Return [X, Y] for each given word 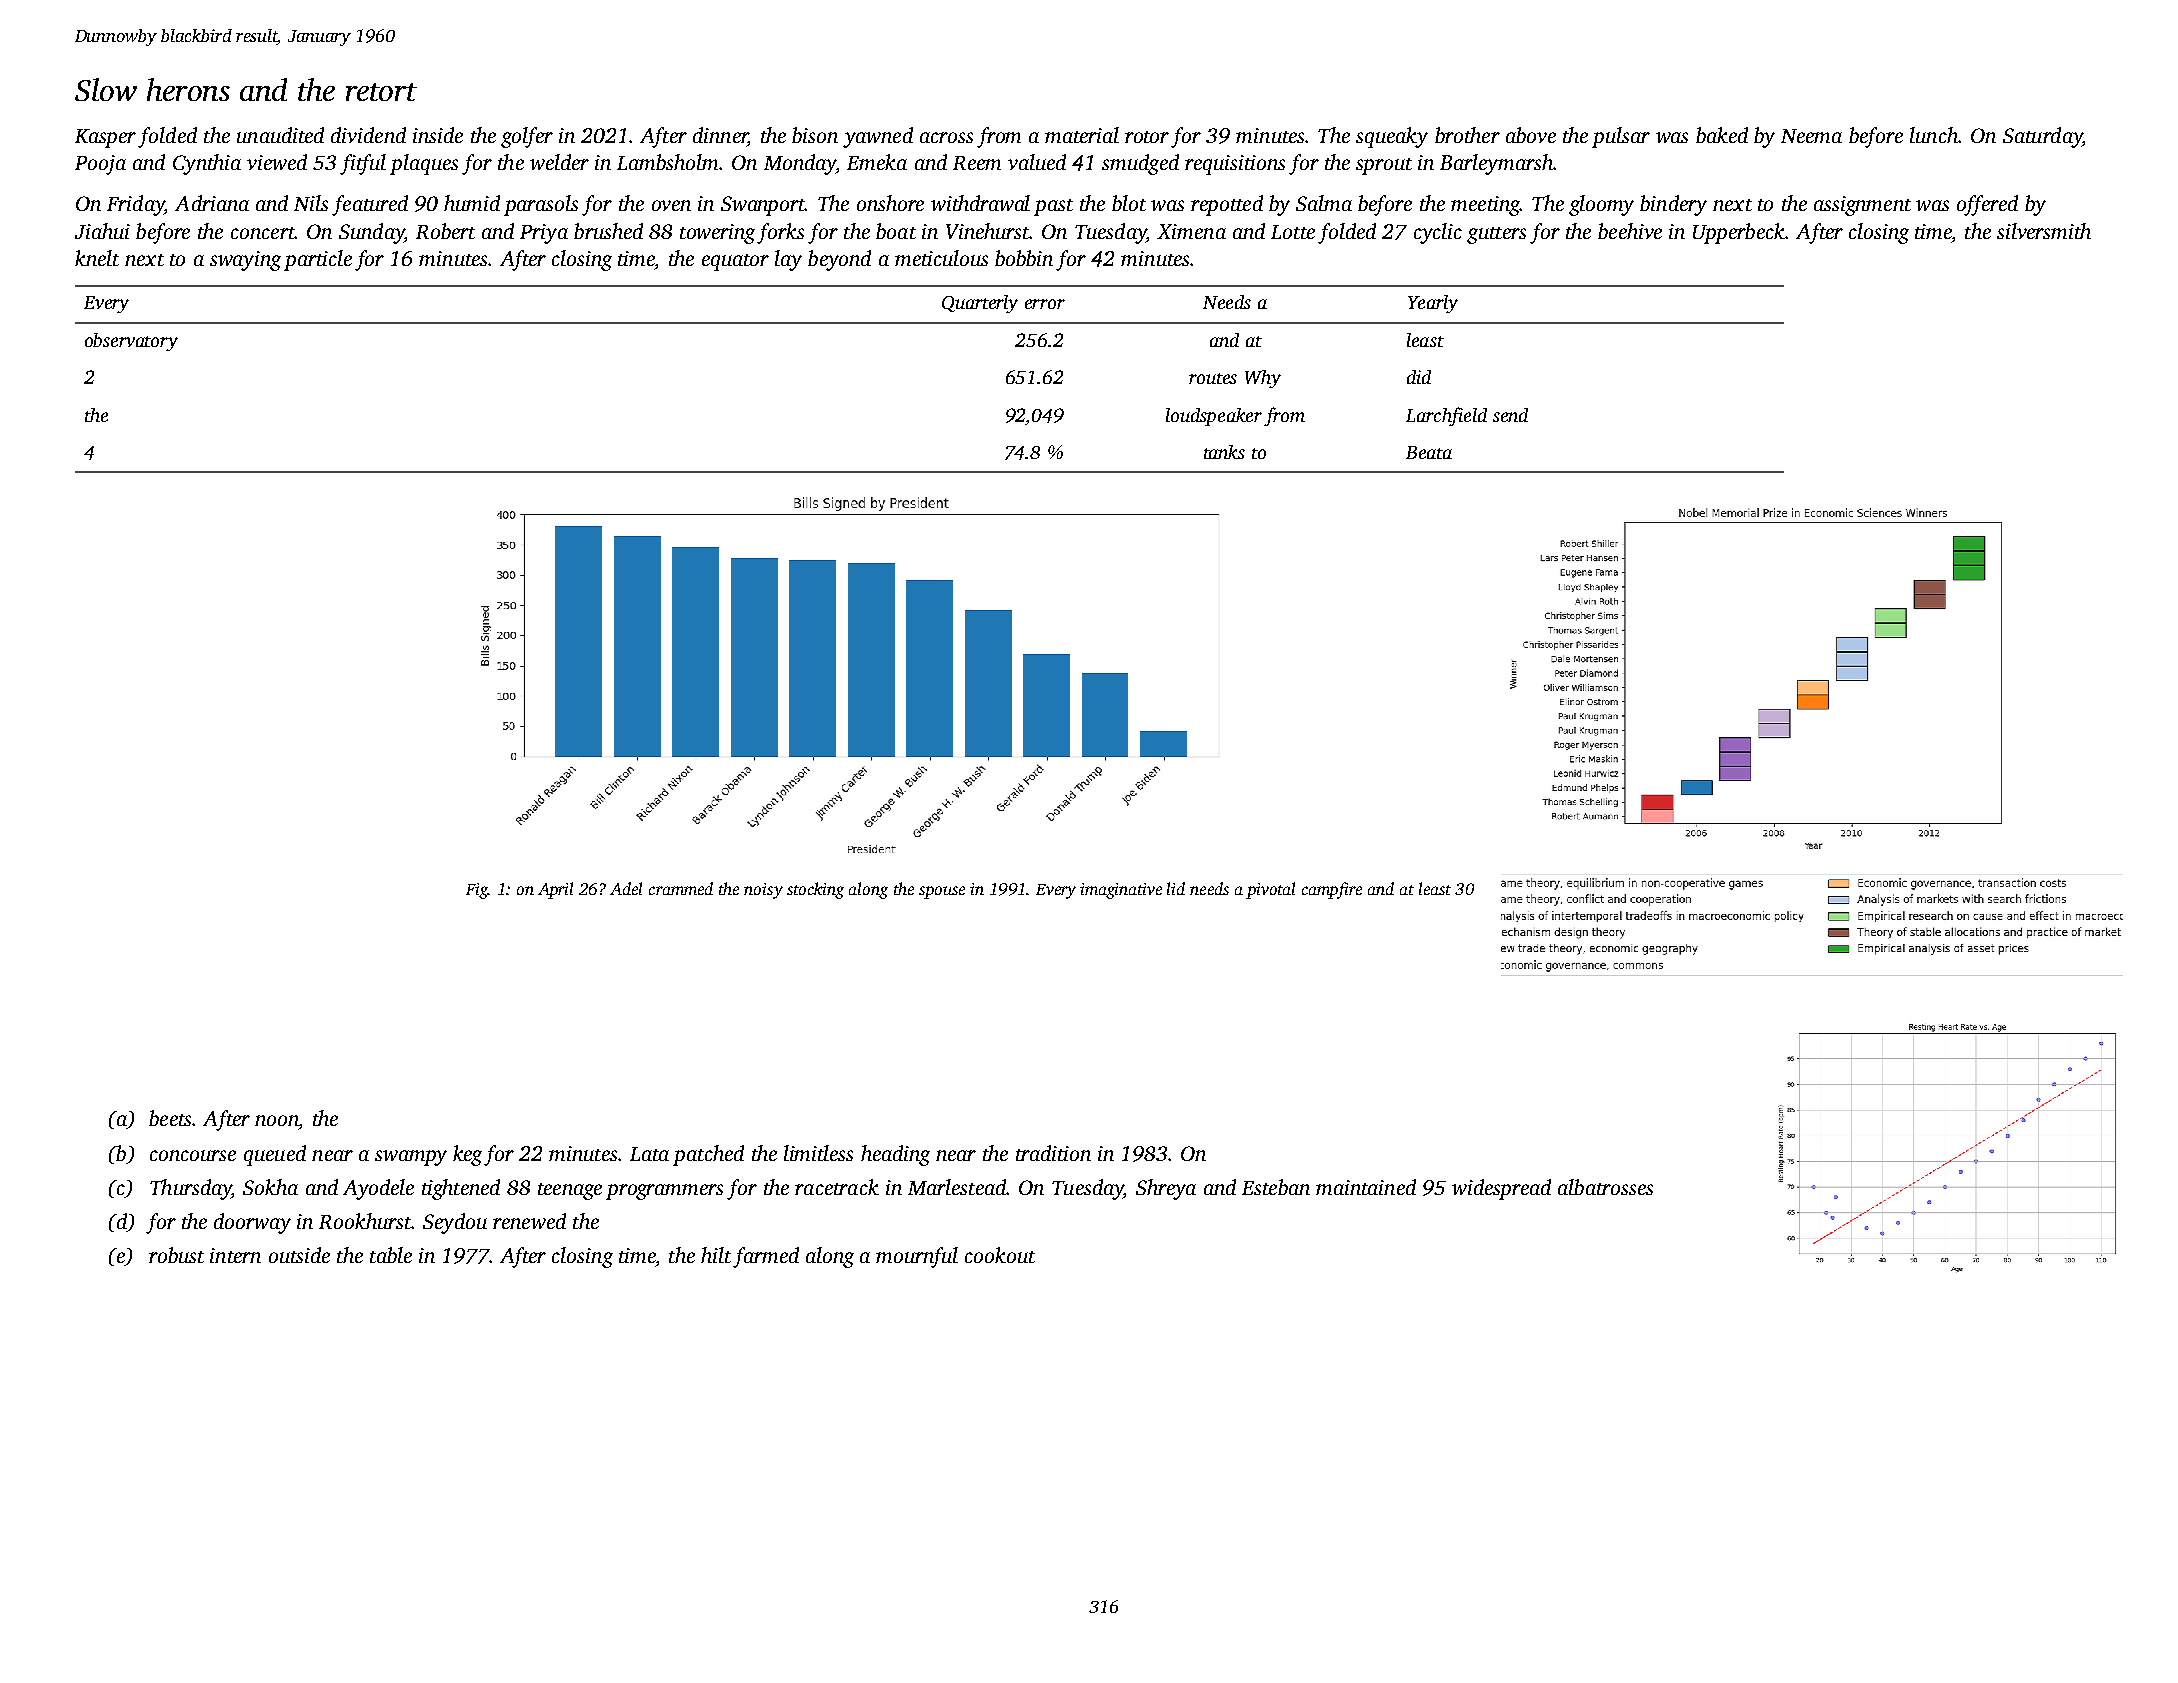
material [1082, 135]
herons [188, 89]
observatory [131, 342]
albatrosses [1605, 1187]
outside [299, 1255]
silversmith [2044, 231]
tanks [1224, 452]
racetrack [837, 1187]
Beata [1429, 452]
